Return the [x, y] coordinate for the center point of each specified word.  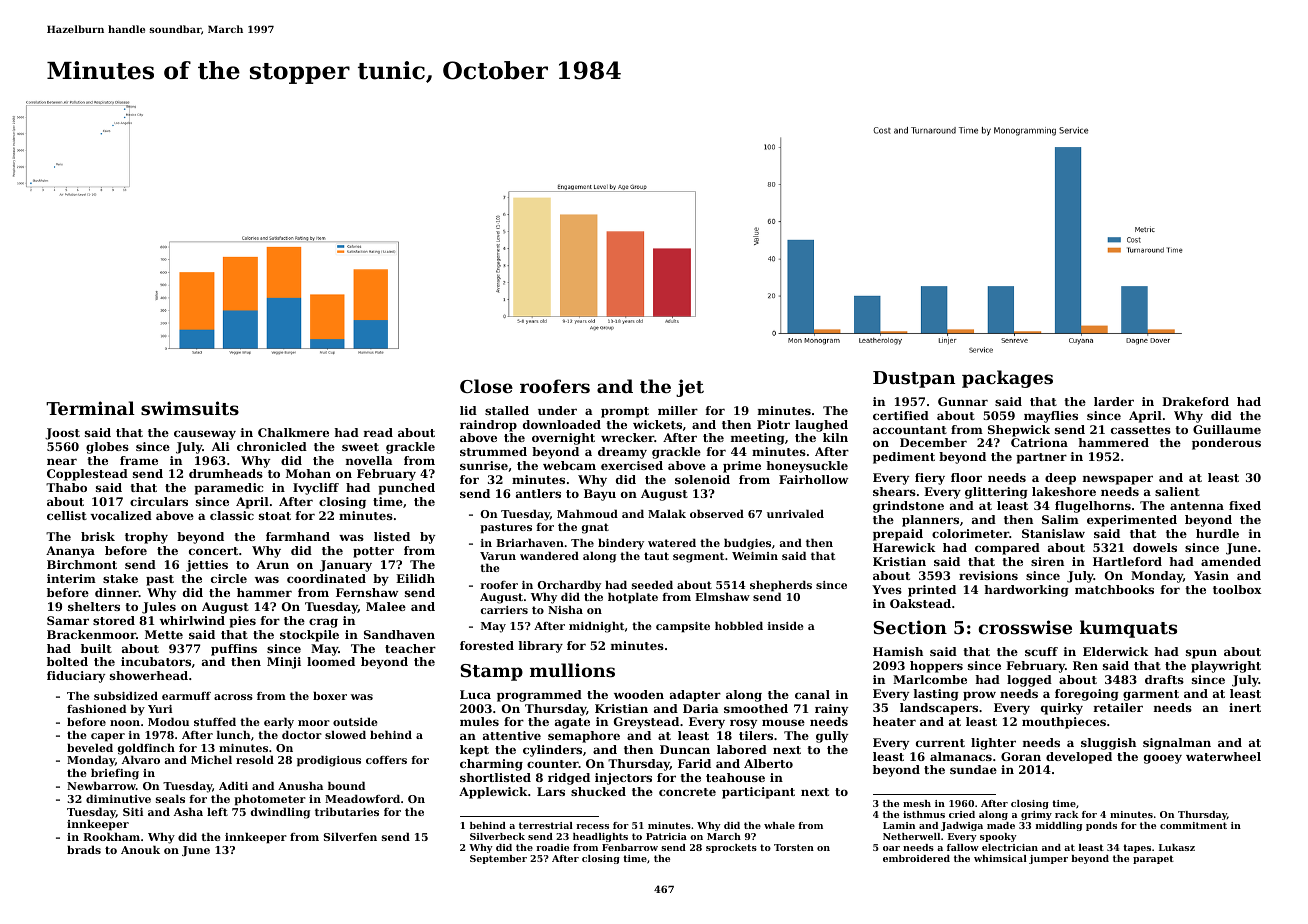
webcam [569, 465]
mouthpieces [1064, 723]
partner [1041, 458]
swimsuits [190, 408]
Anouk [140, 849]
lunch [234, 734]
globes [107, 448]
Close [486, 386]
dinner [117, 592]
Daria [701, 708]
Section [910, 627]
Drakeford [1195, 401]
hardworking [1026, 591]
